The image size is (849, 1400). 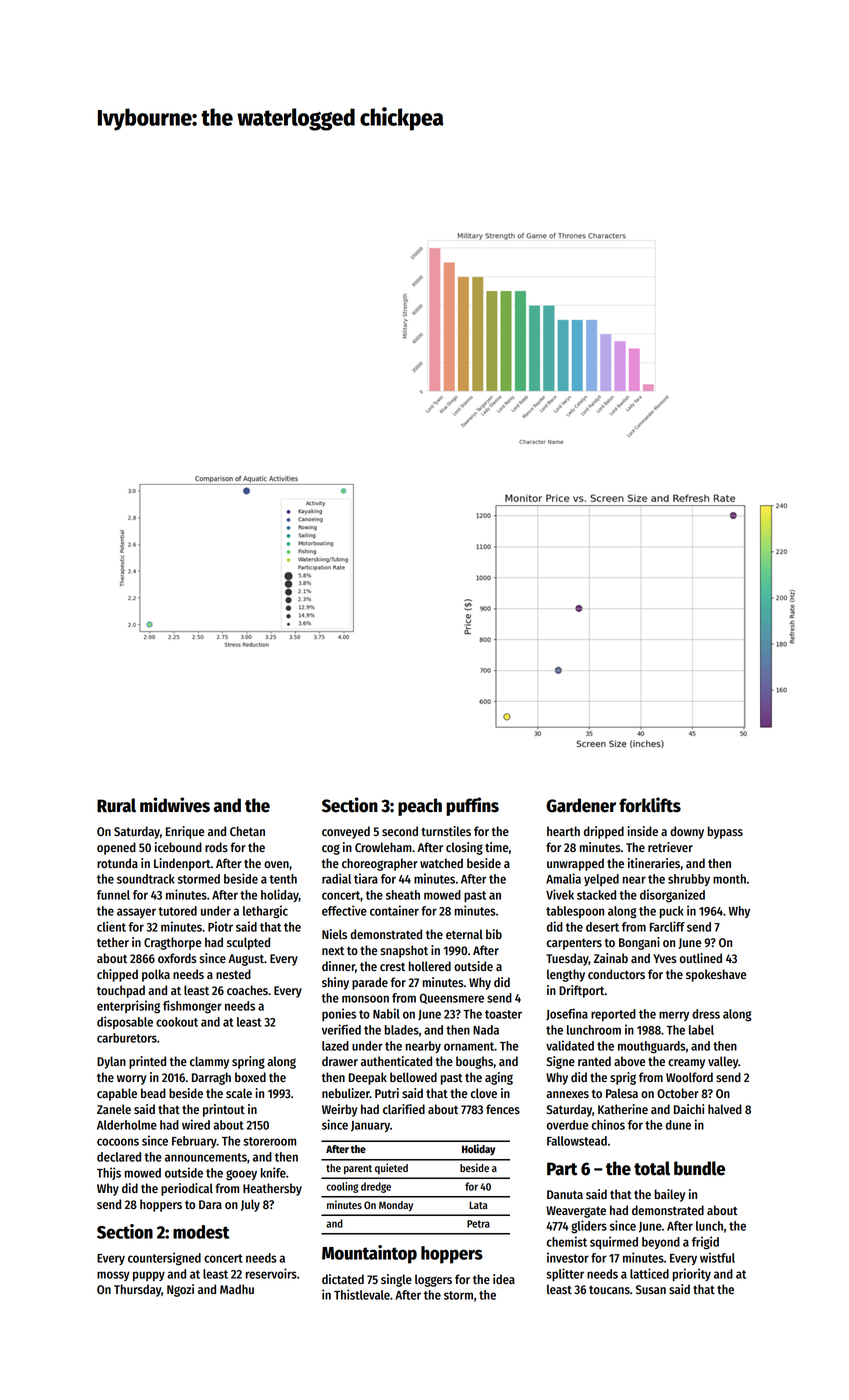 What do you see at coordinates (582, 991) in the image?
I see `Driftport` at bounding box center [582, 991].
